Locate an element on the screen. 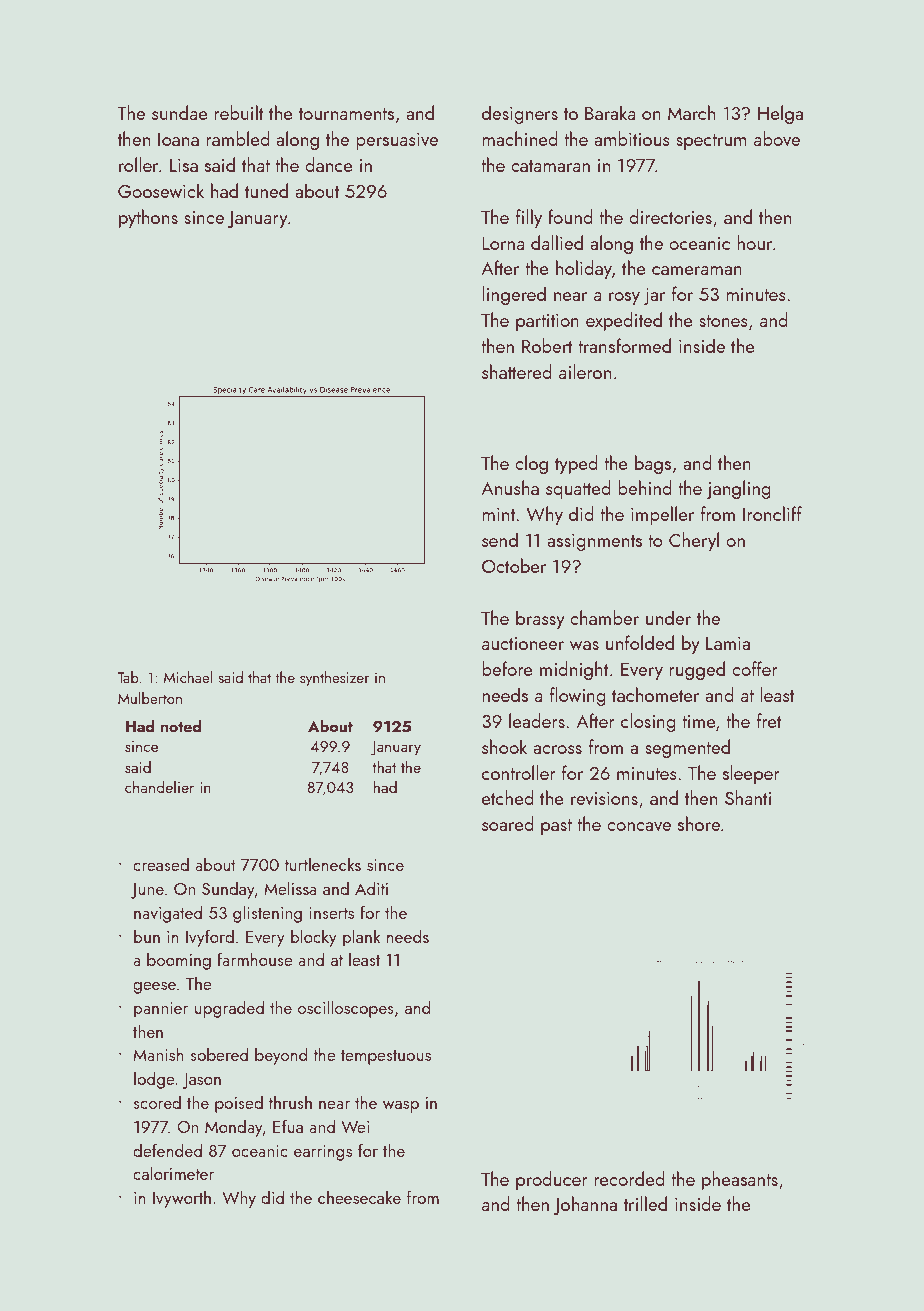  soared is located at coordinates (508, 823).
